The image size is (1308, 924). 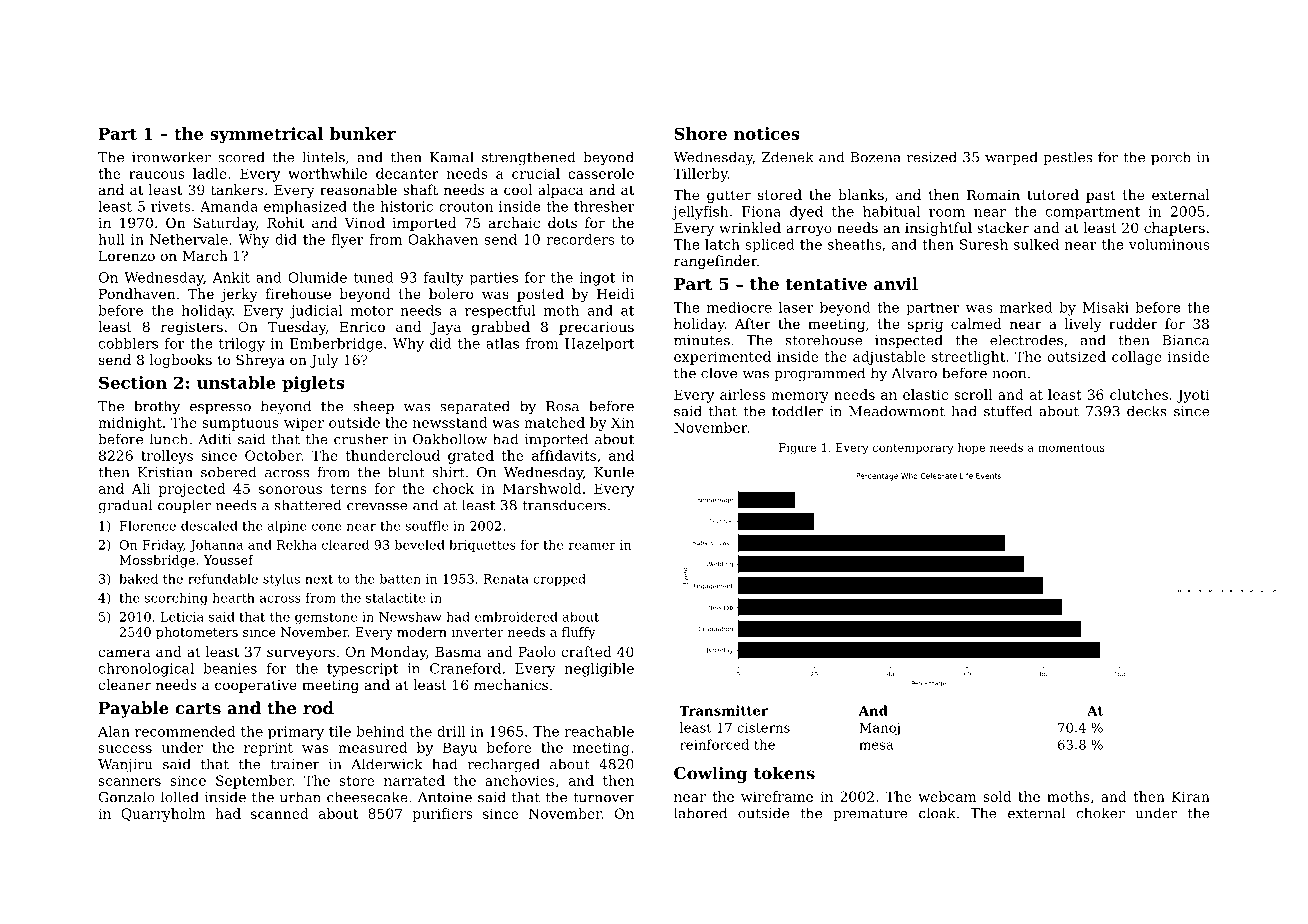 I want to click on behind, so click(x=380, y=731).
